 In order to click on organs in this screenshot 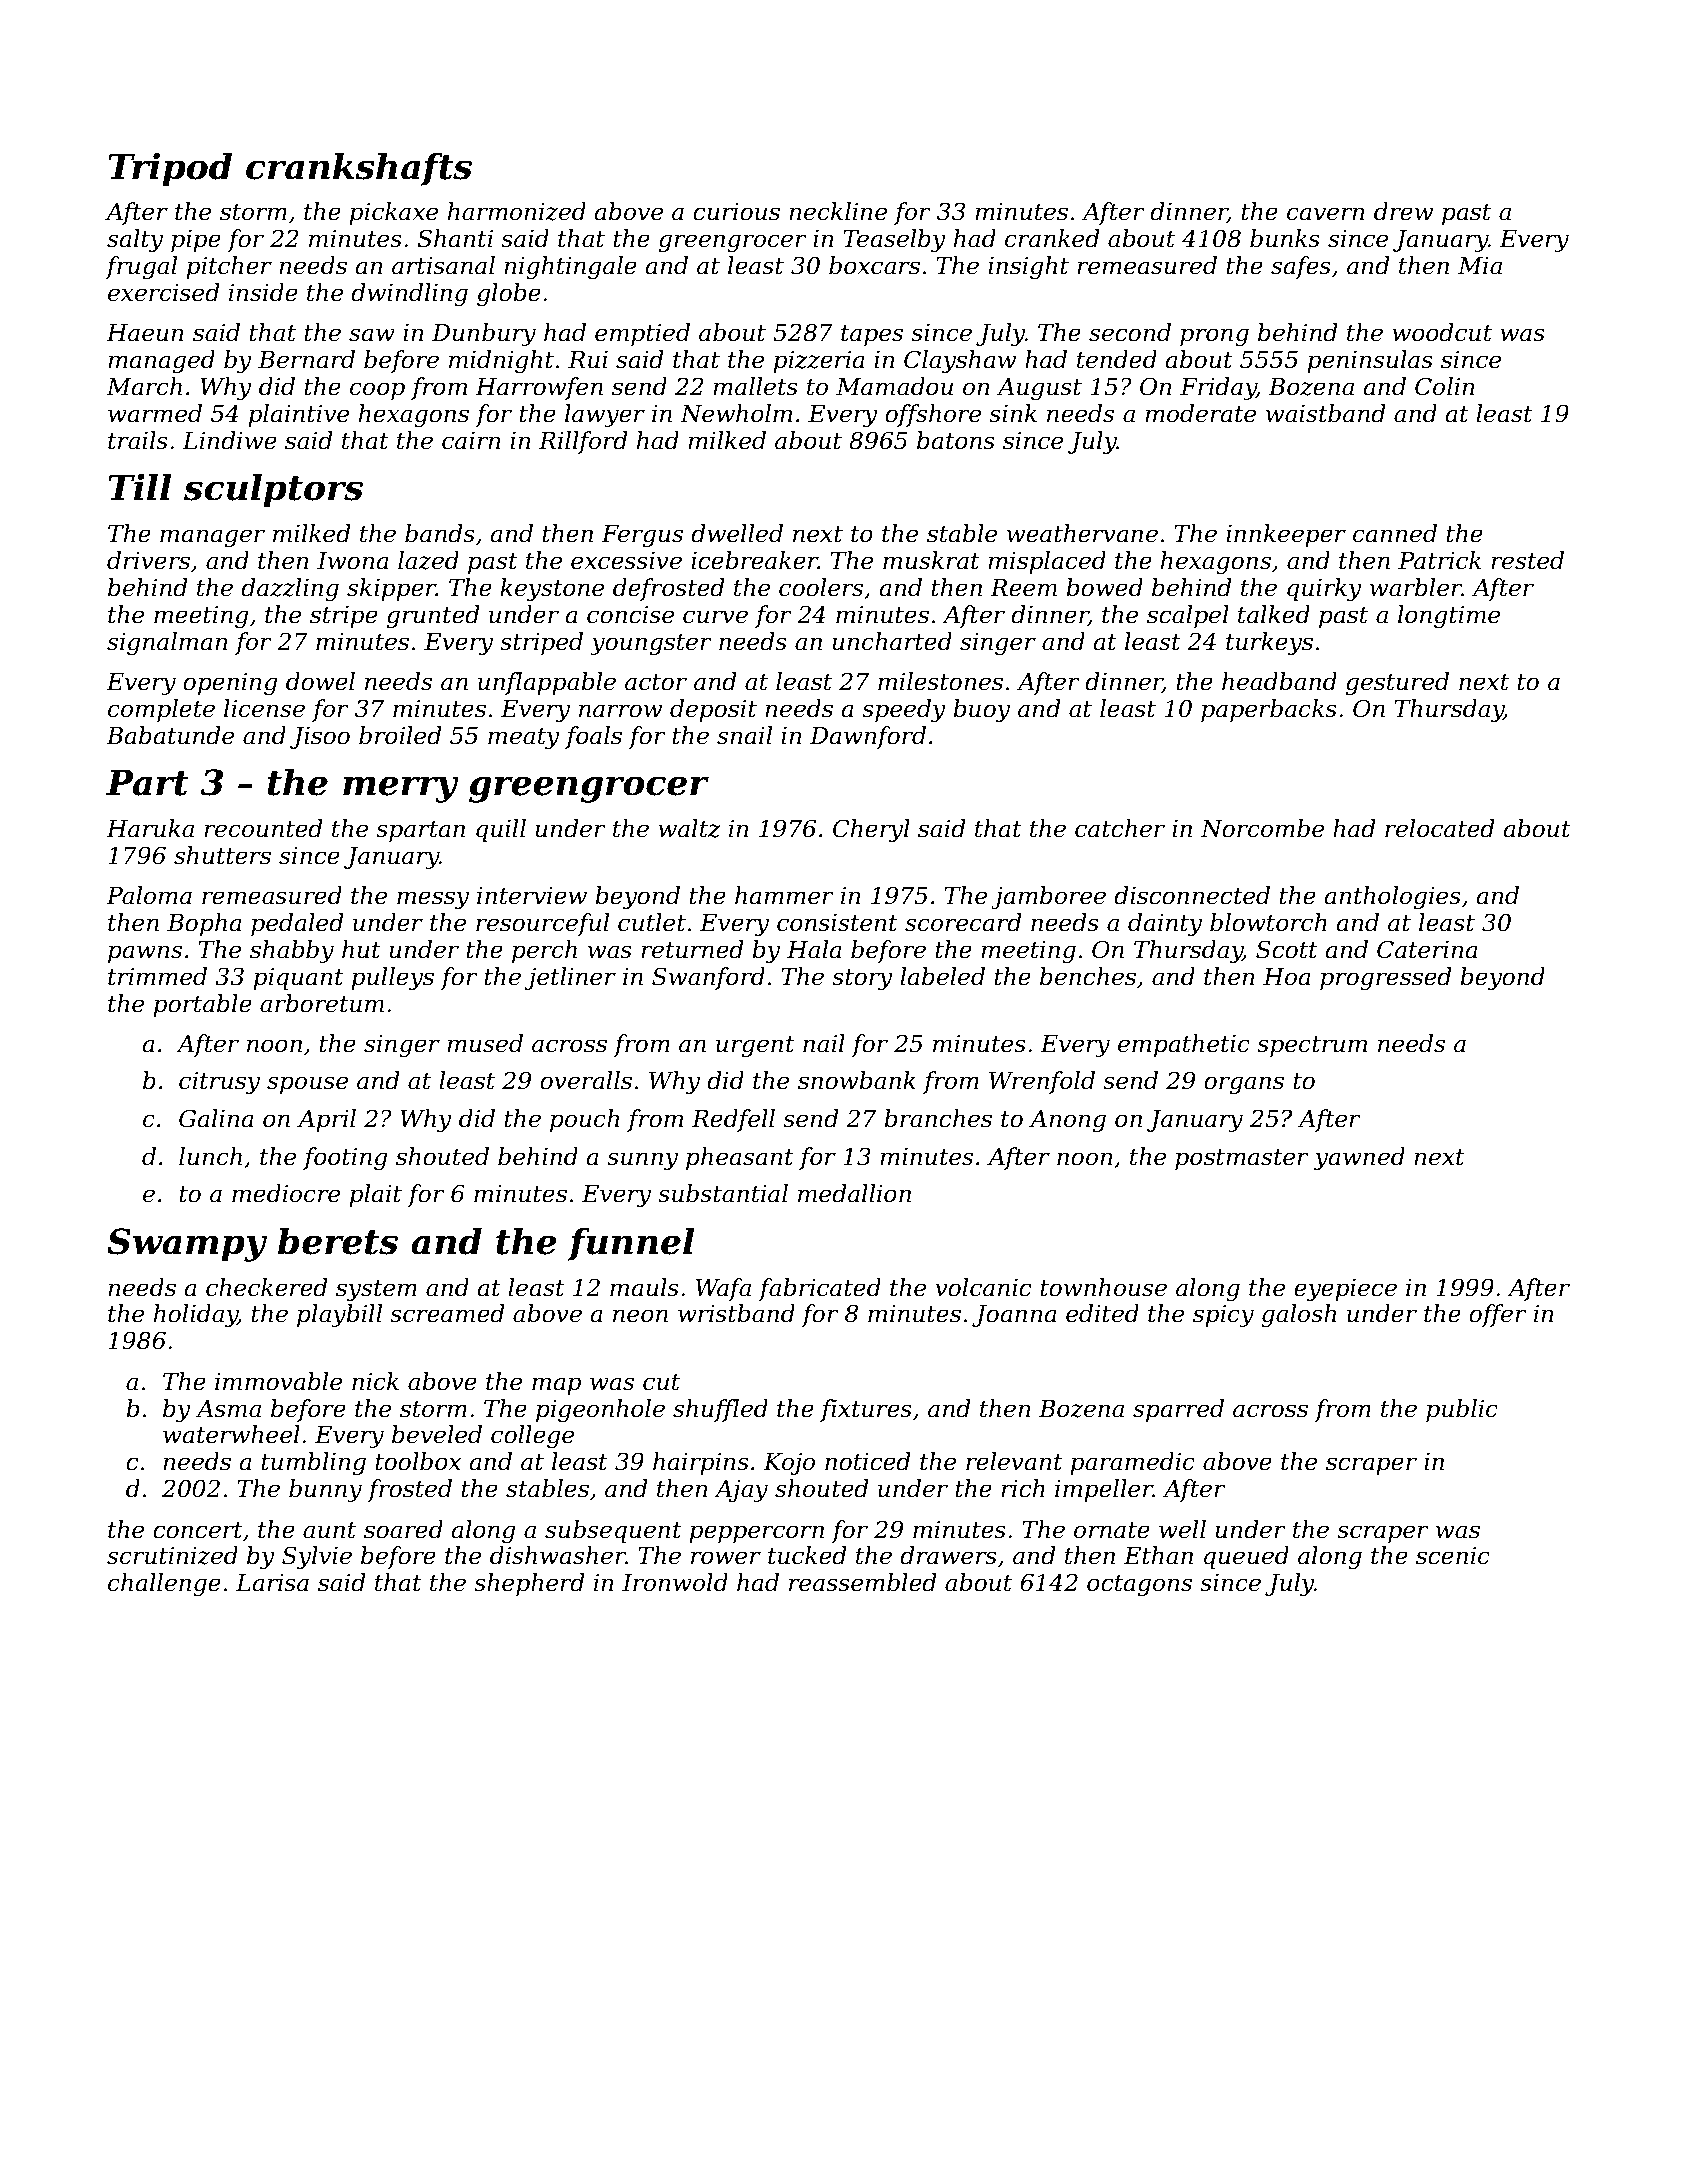, I will do `click(1244, 1085)`.
